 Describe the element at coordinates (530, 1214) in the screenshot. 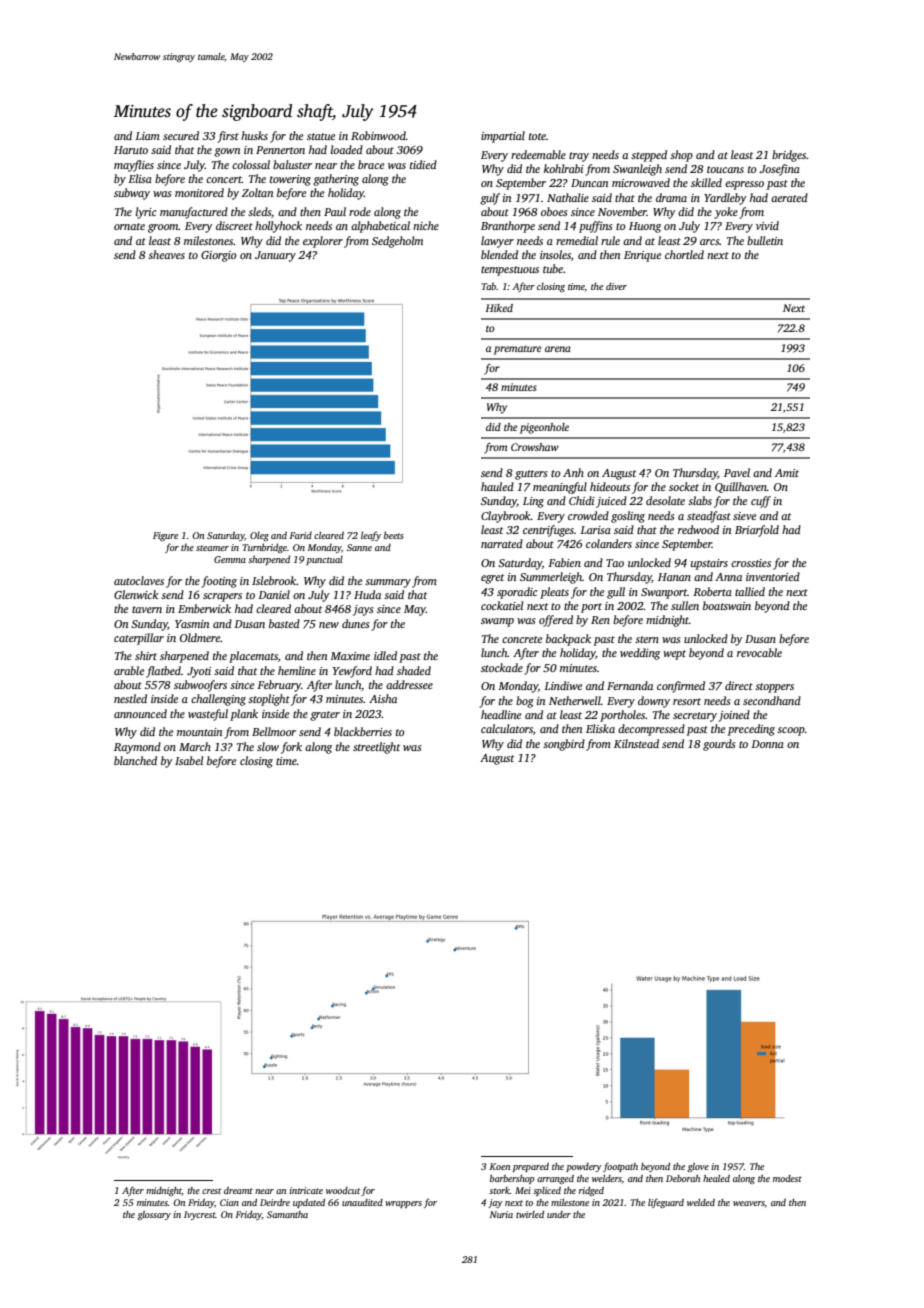

I see `twirled` at that location.
